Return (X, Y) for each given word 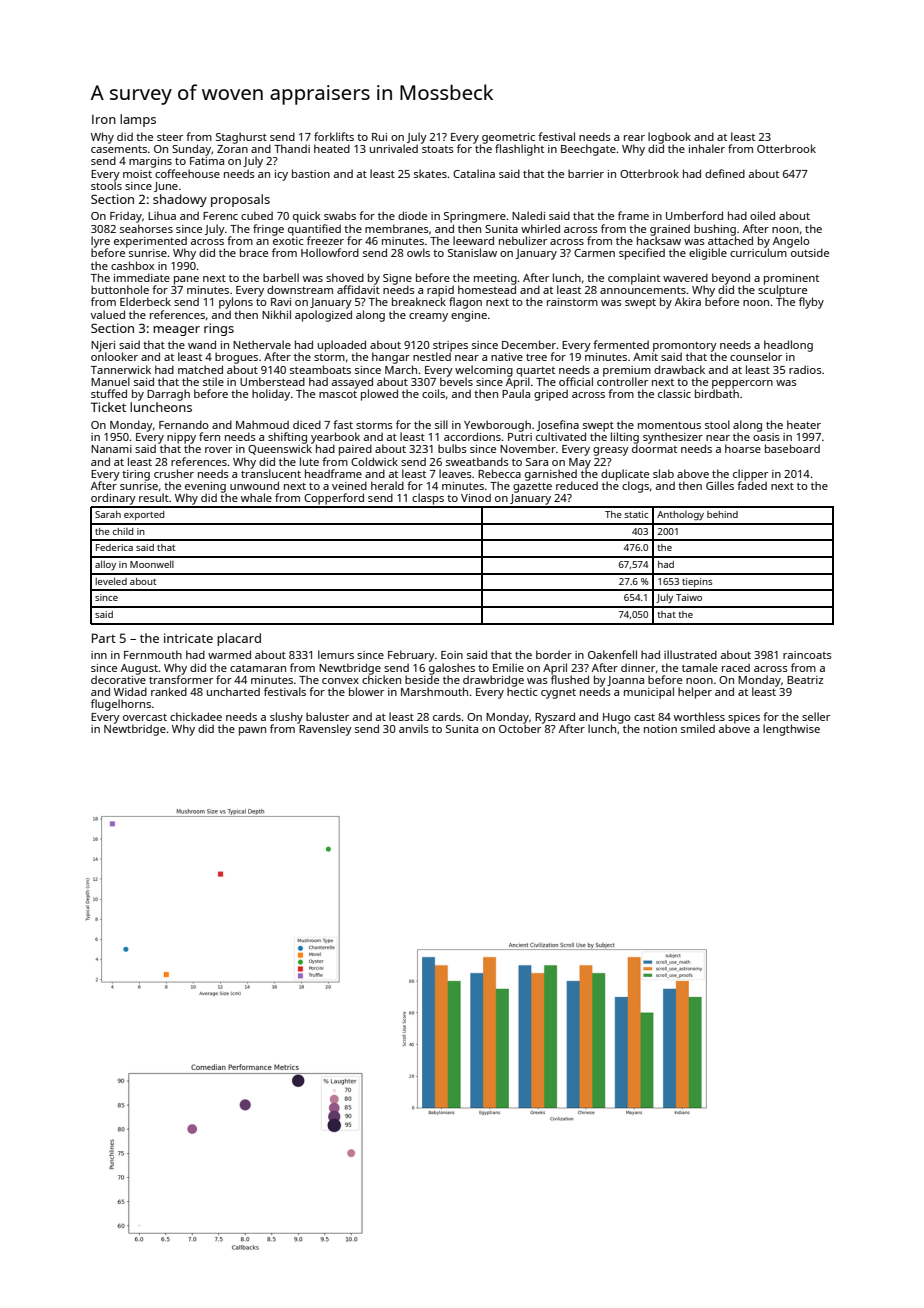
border (554, 654)
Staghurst (241, 138)
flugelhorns (121, 705)
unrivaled (394, 148)
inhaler (707, 148)
